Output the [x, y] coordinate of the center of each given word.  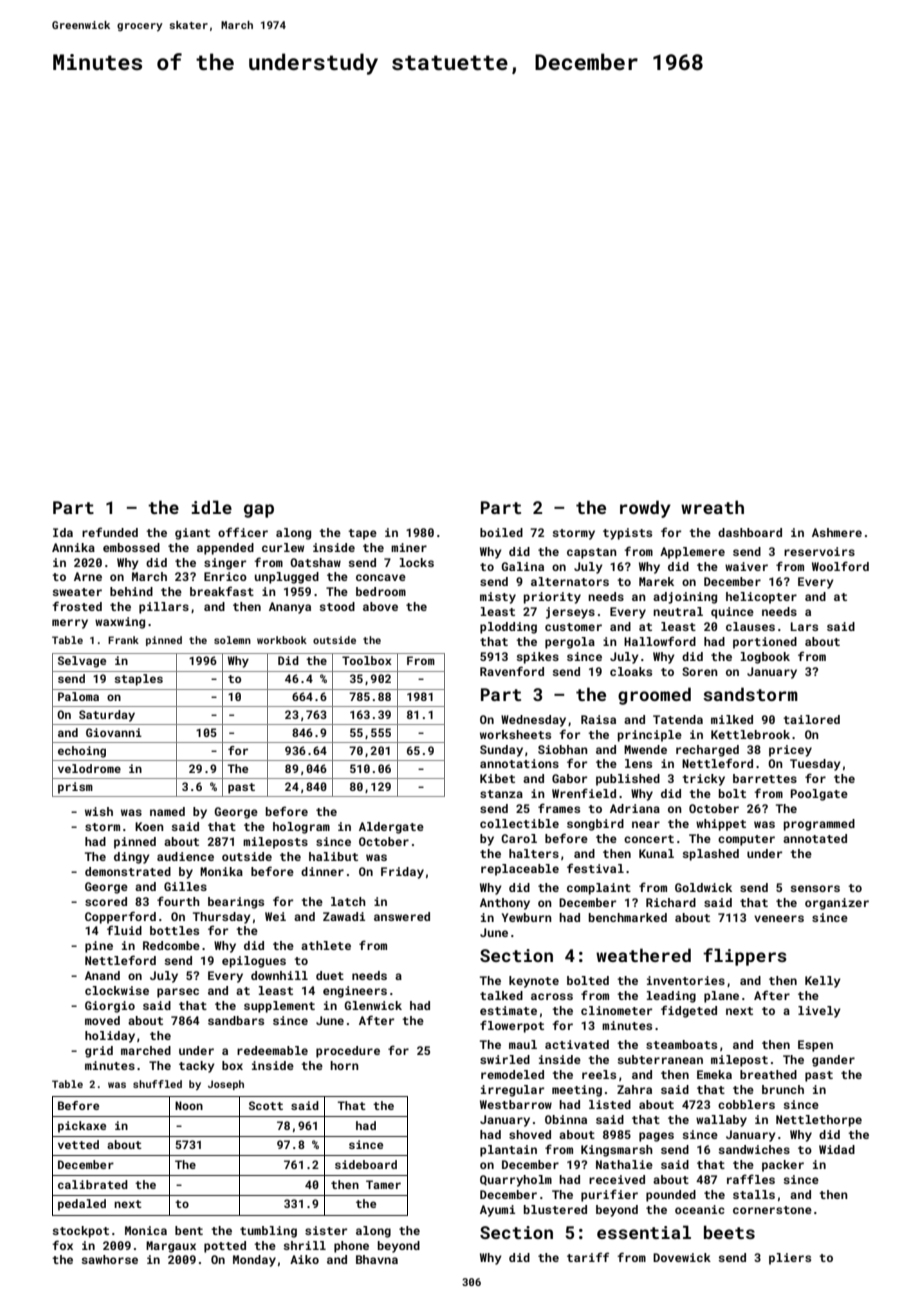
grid [99, 1052]
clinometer [616, 1010]
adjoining [685, 598]
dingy [132, 858]
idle [212, 507]
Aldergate [391, 828]
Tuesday [815, 765]
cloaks [631, 671]
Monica [146, 1230]
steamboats [681, 1044]
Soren [700, 671]
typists [627, 534]
